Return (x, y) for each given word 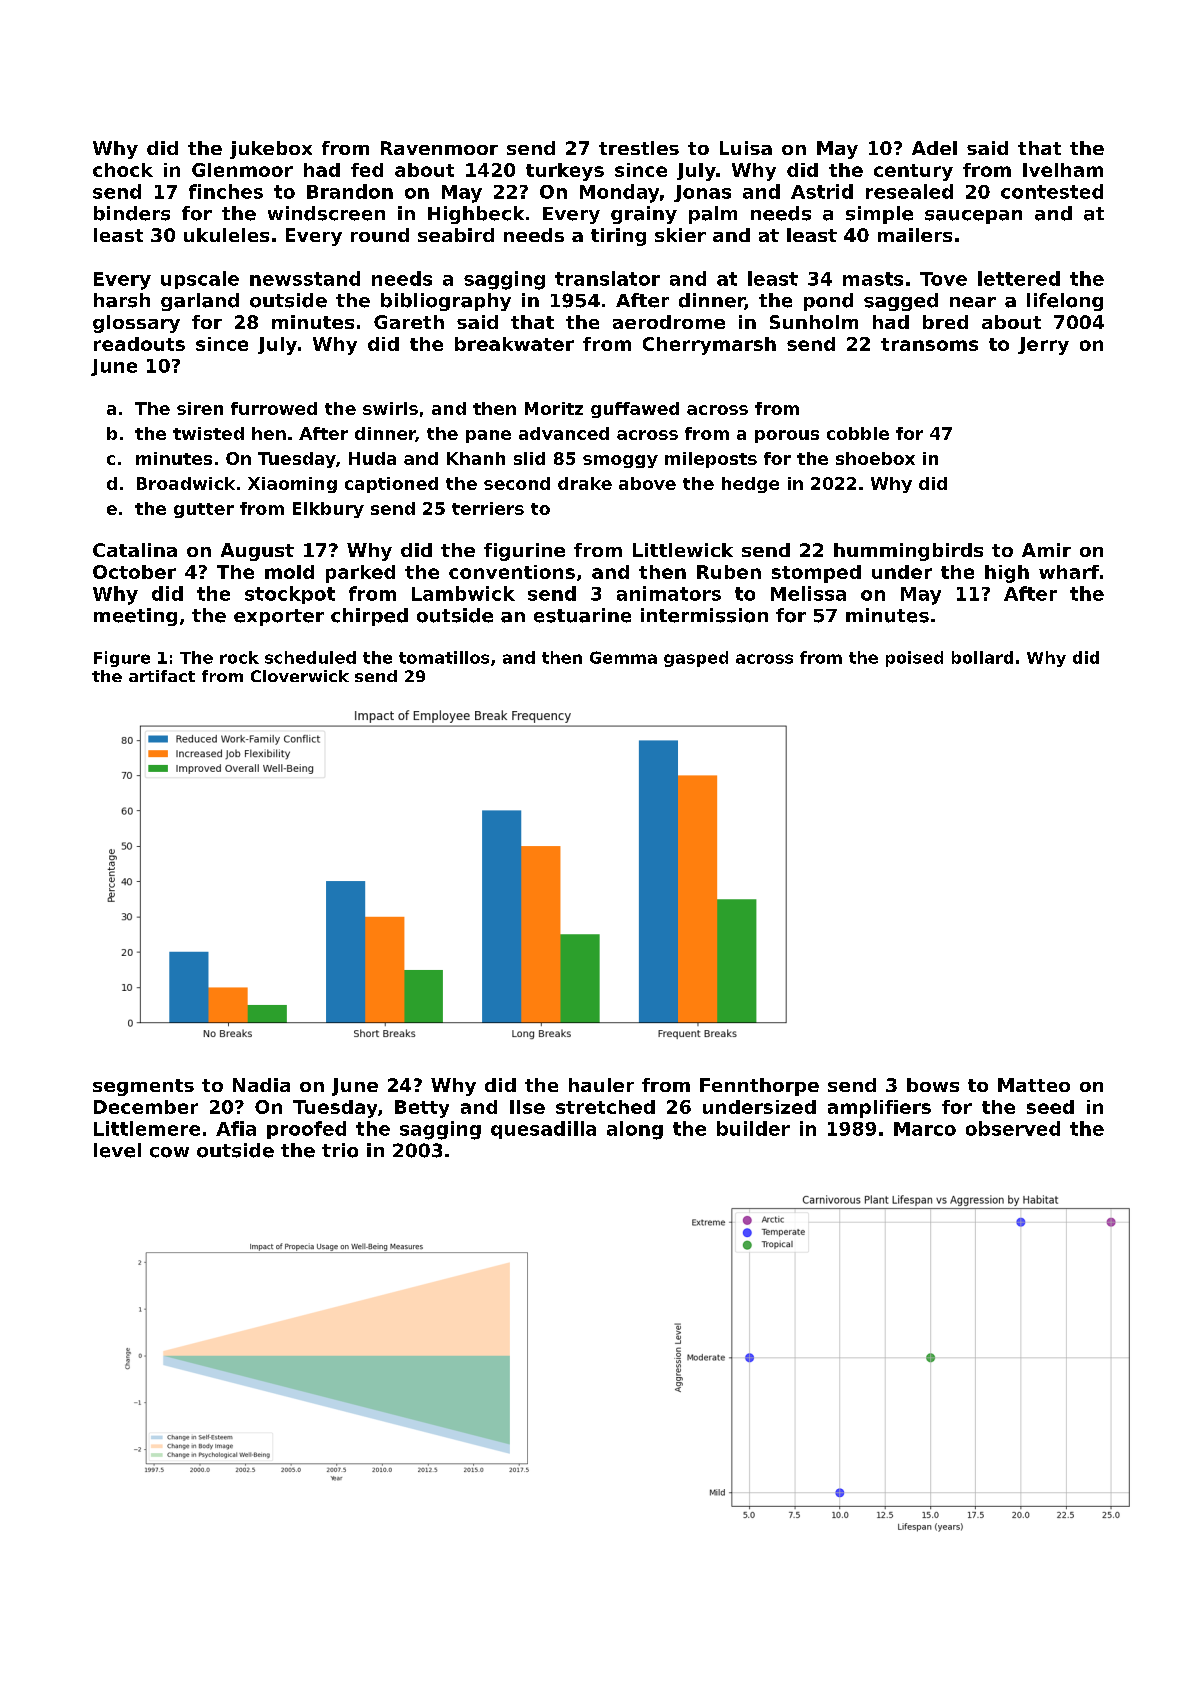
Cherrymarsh (709, 346)
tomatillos (444, 657)
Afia (236, 1128)
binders (132, 213)
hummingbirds (908, 552)
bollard (982, 657)
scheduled (310, 657)
